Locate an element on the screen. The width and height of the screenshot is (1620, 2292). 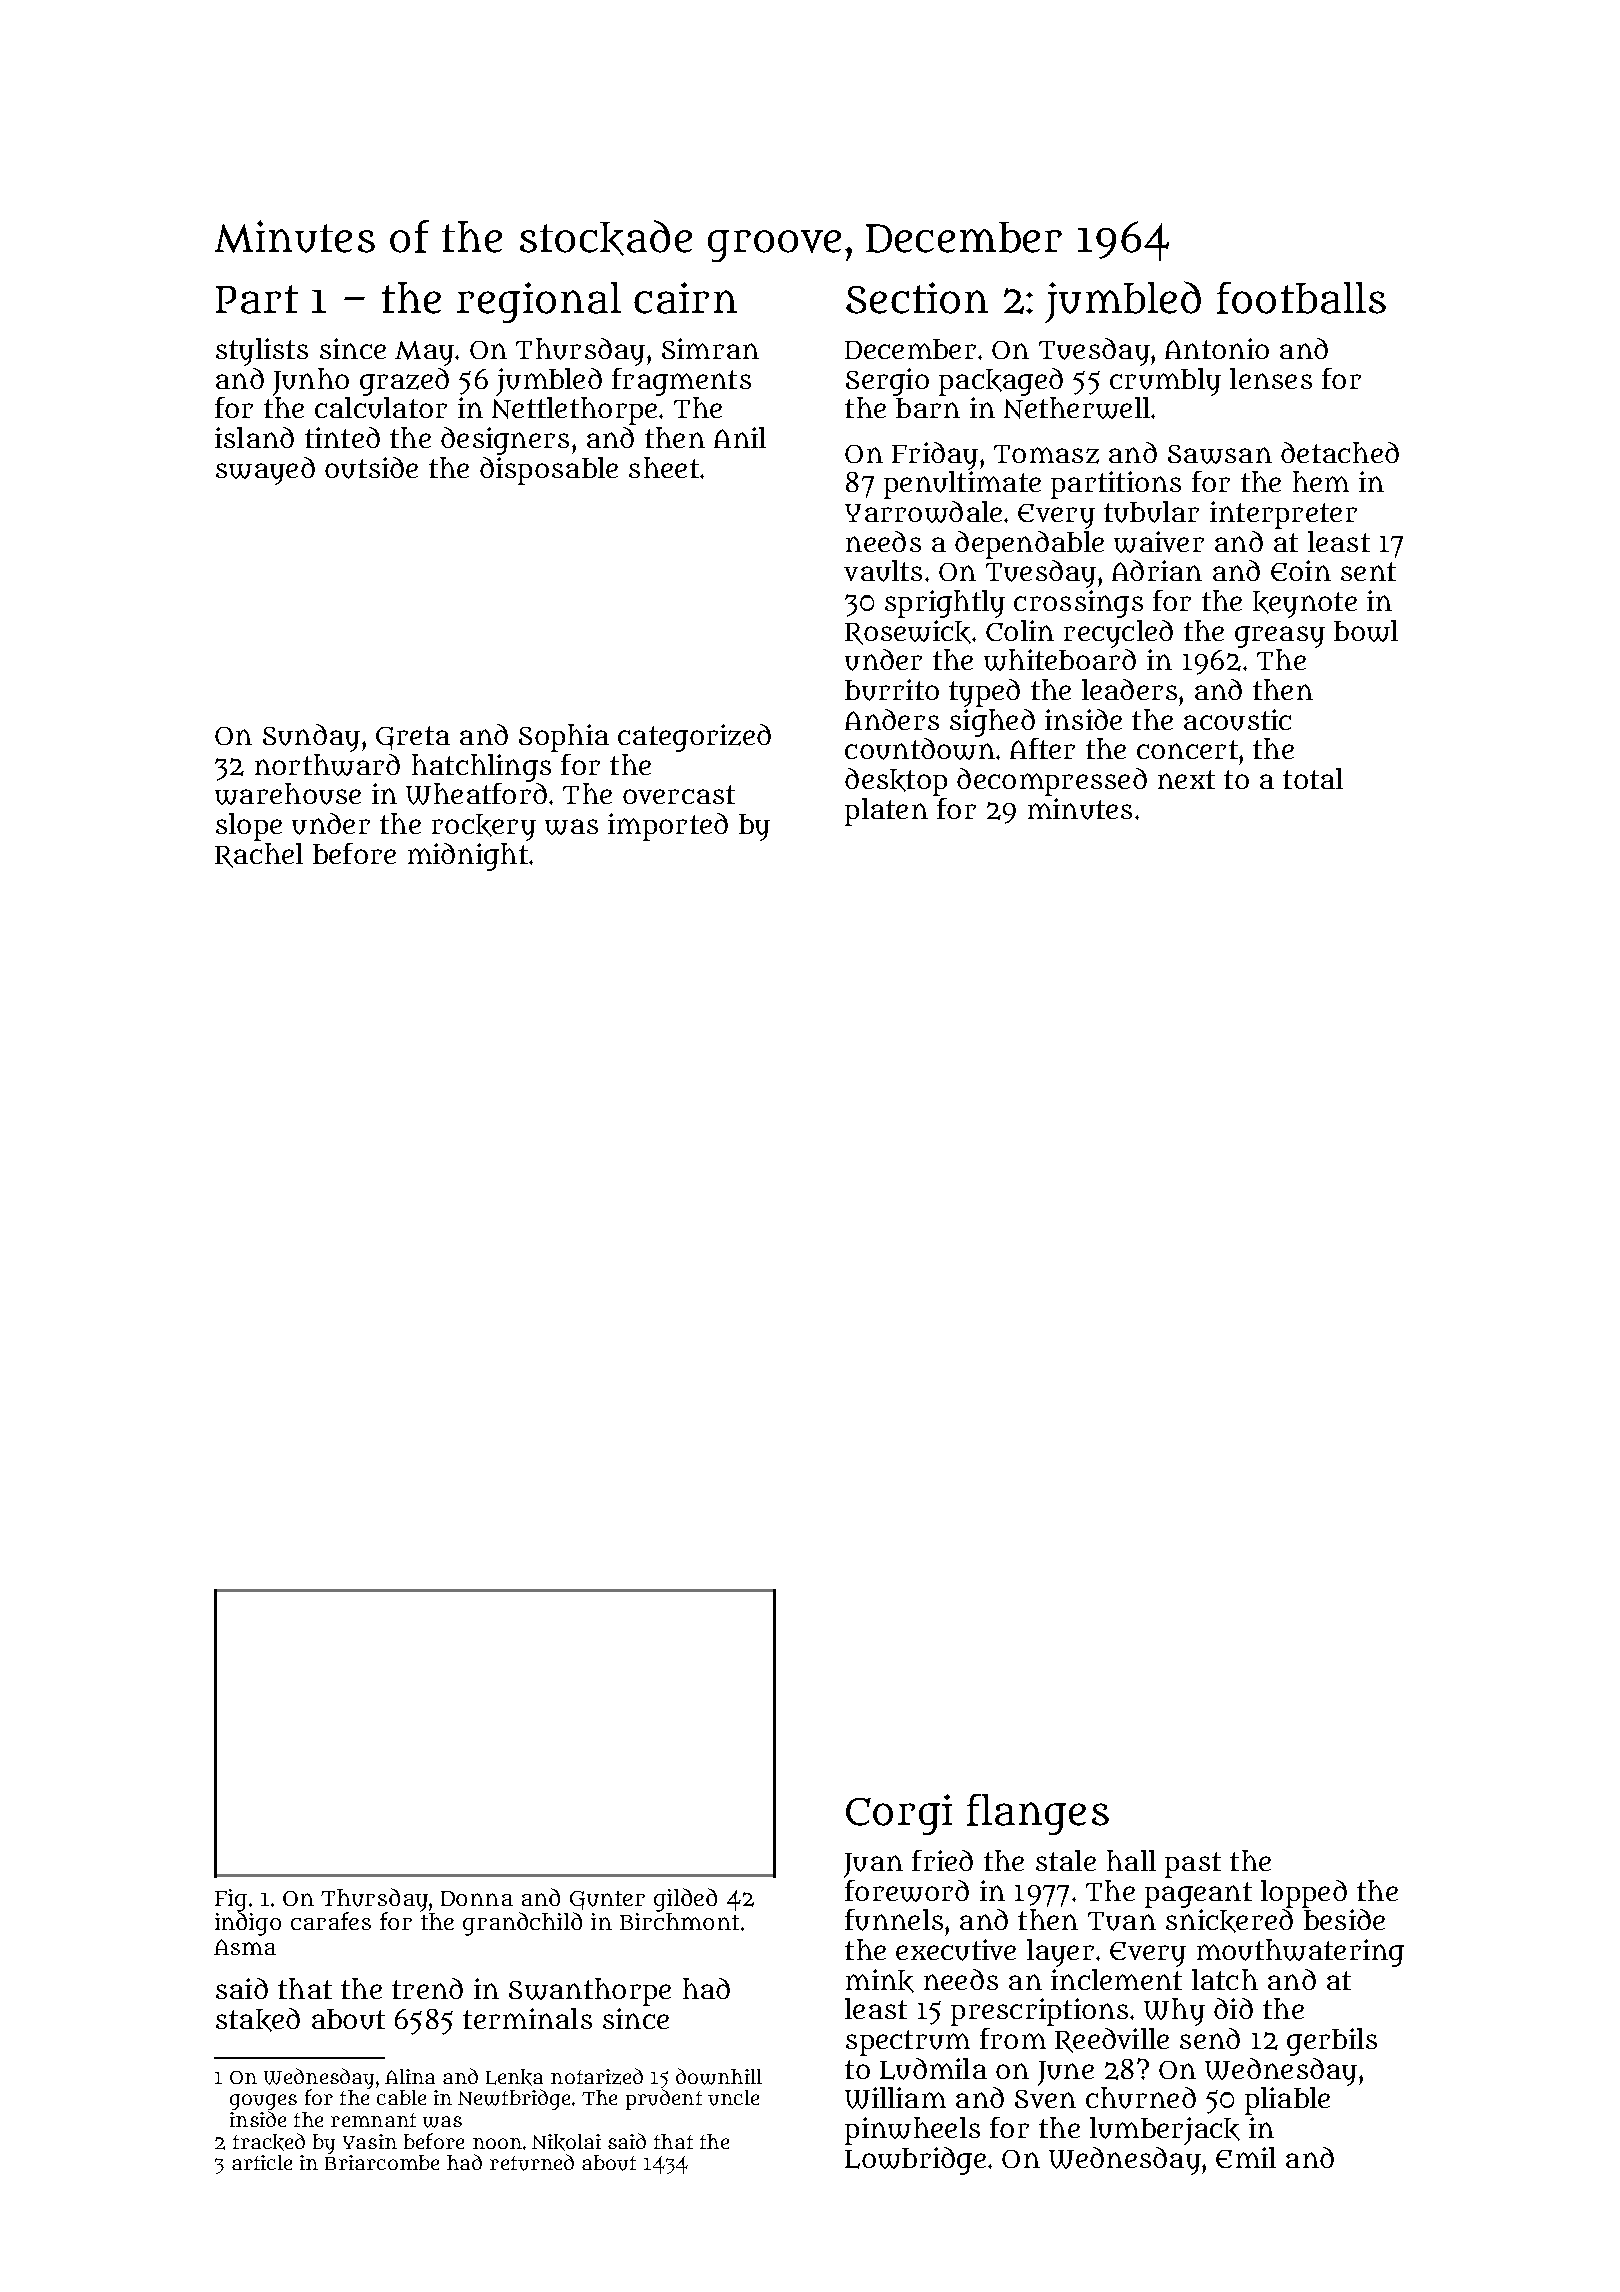
total is located at coordinates (1313, 778).
